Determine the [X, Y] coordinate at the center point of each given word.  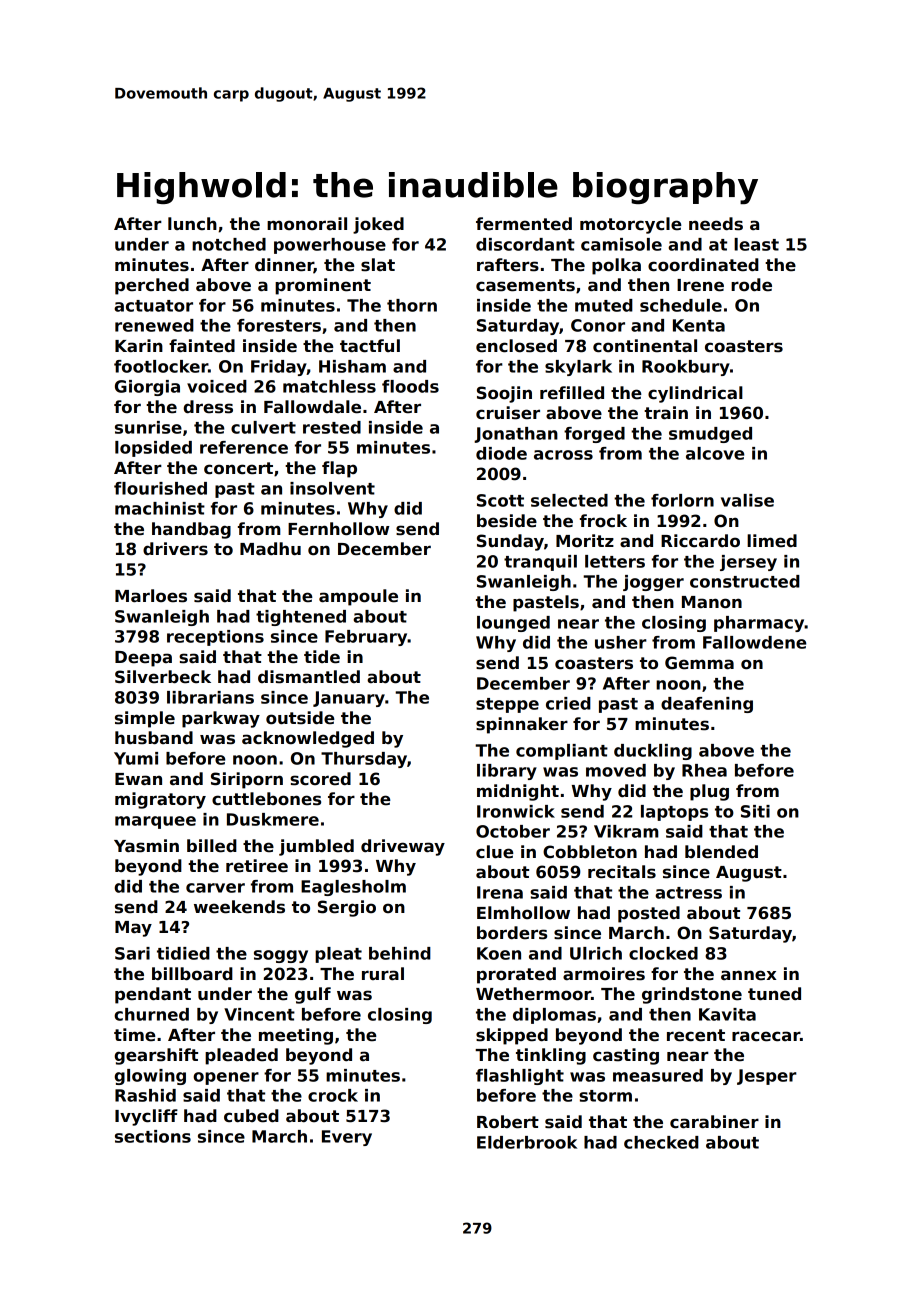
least [756, 244]
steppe [507, 705]
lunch [192, 223]
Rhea [704, 770]
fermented [524, 224]
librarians [210, 697]
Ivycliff [146, 1117]
